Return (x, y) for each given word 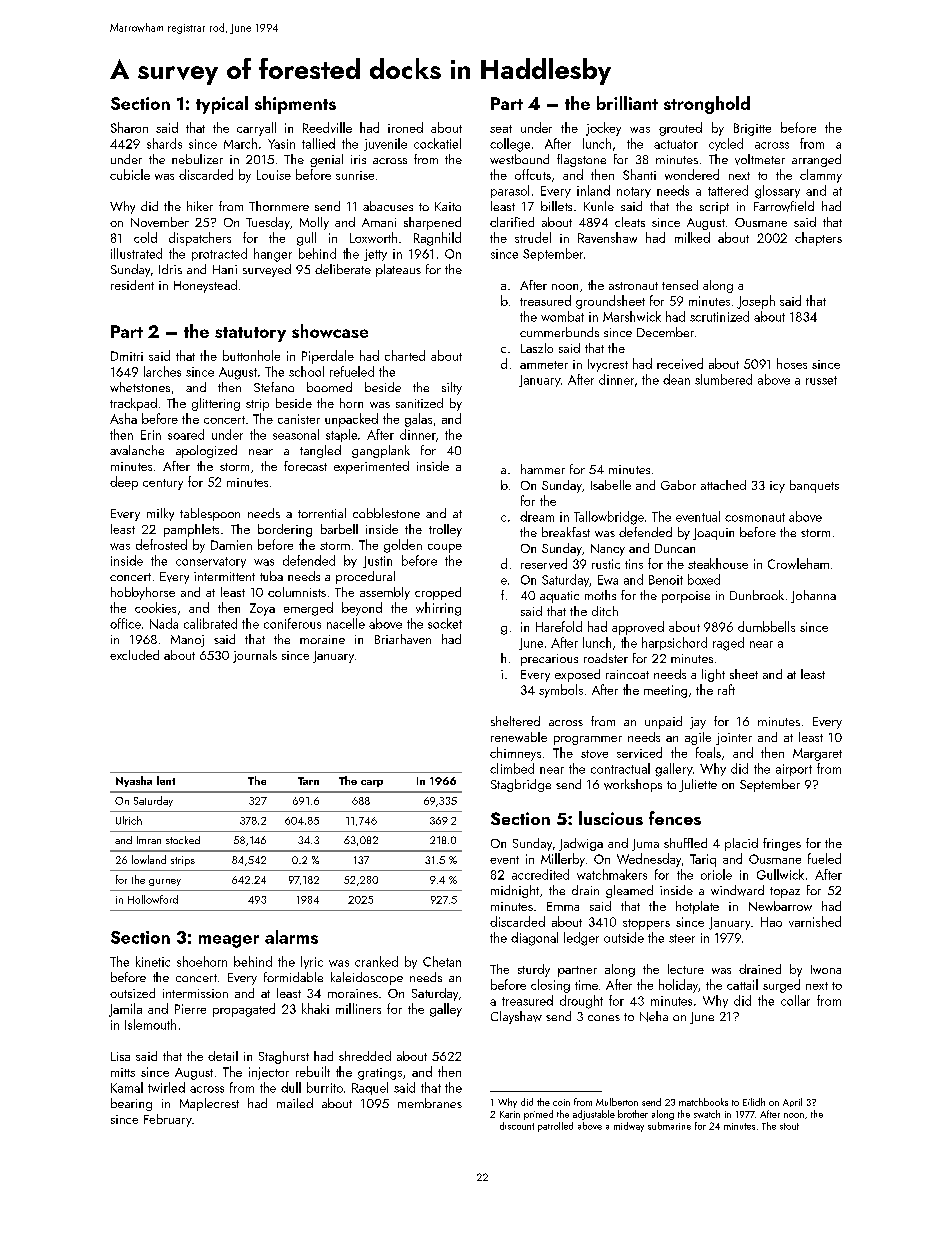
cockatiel (437, 143)
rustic (606, 564)
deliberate (343, 269)
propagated (244, 1010)
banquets (814, 486)
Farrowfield (784, 206)
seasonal (296, 434)
